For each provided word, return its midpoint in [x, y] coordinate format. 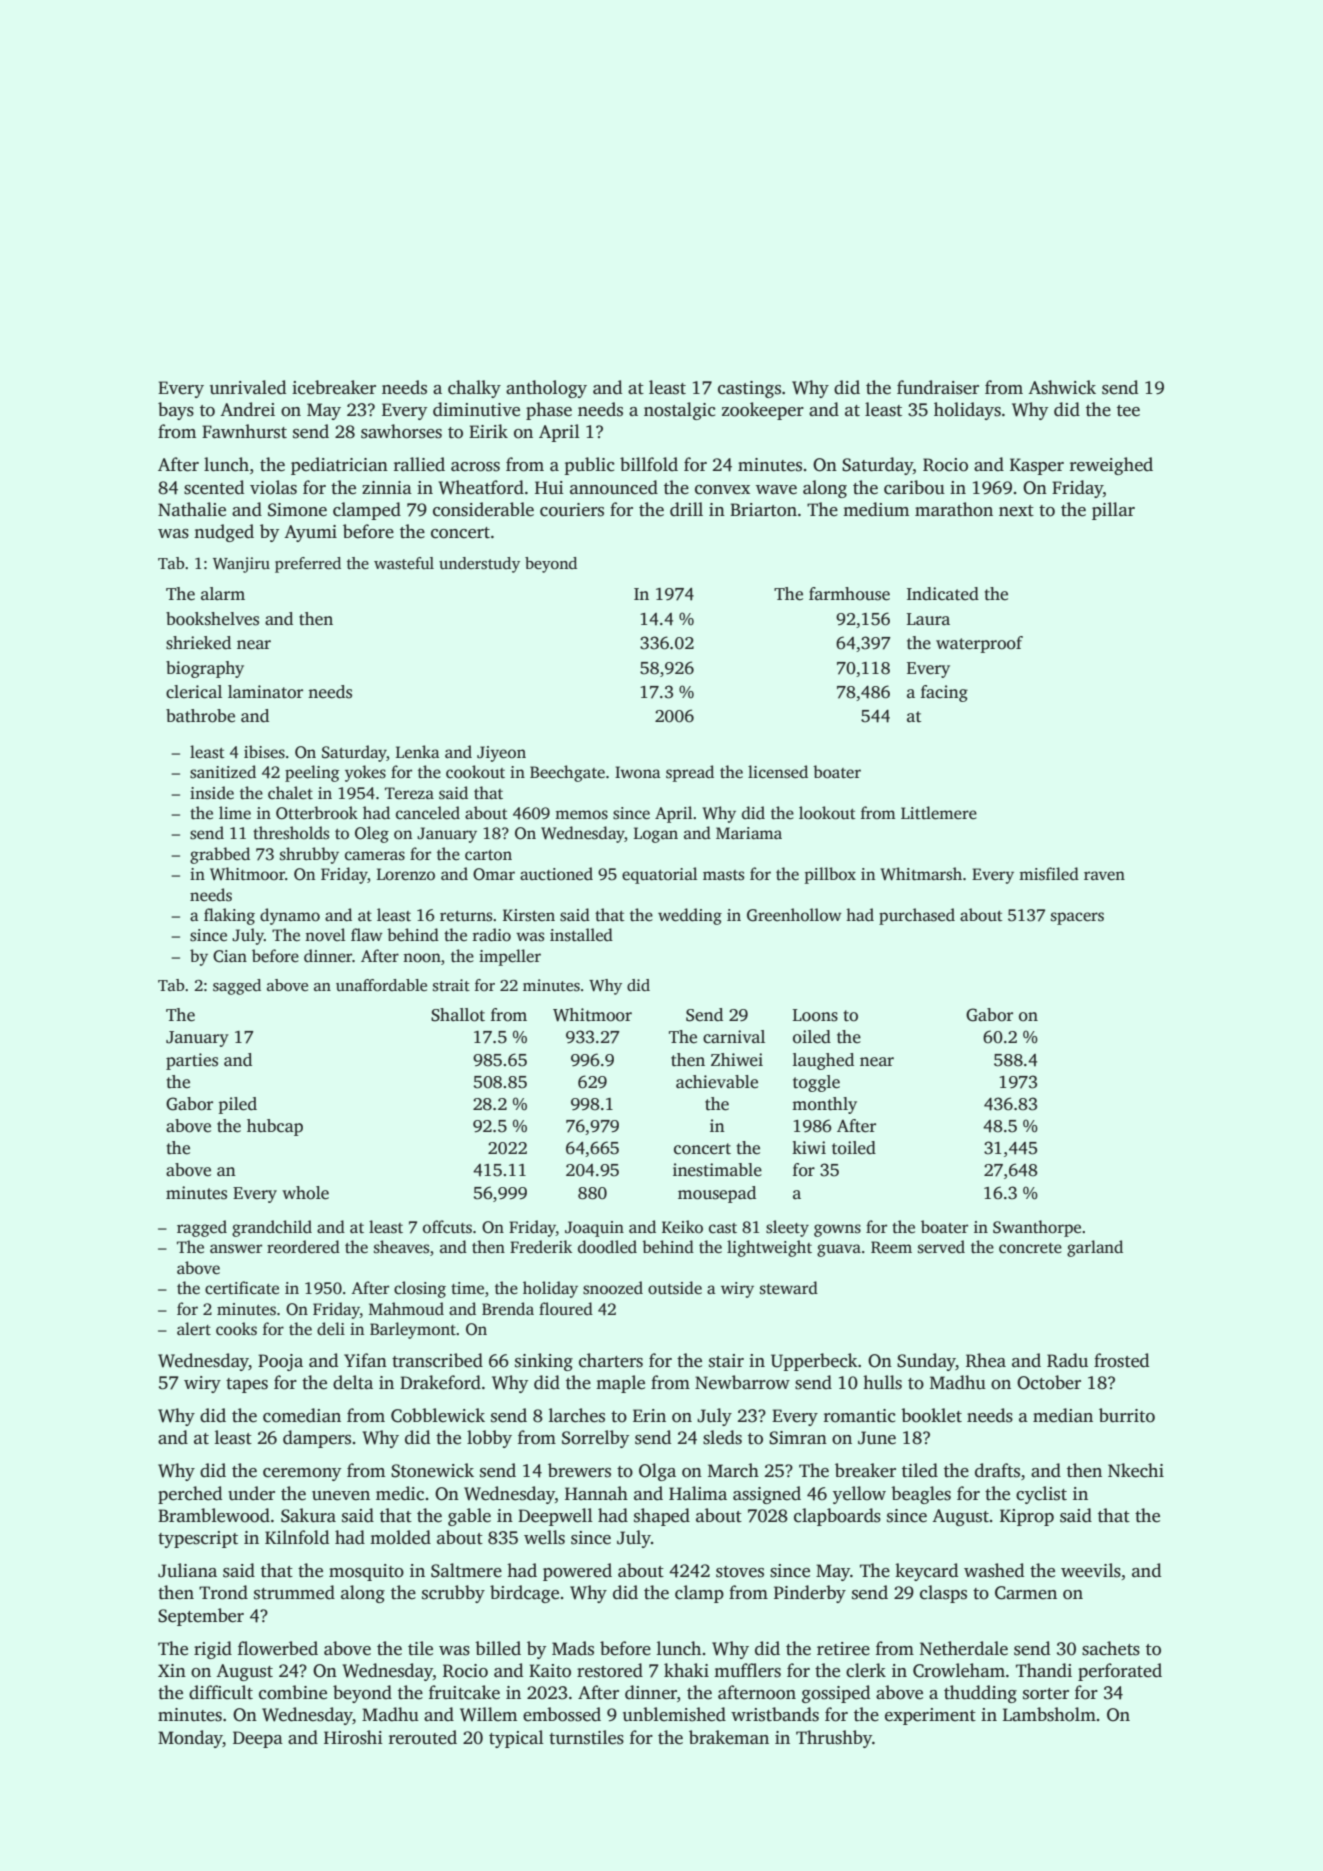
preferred [308, 565]
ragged [202, 1228]
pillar [1113, 511]
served [941, 1247]
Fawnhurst [244, 431]
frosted [1121, 1360]
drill [686, 509]
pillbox [830, 875]
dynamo [290, 916]
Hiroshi [353, 1737]
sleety [787, 1228]
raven [1104, 876]
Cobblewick [438, 1415]
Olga [657, 1472]
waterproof [979, 644]
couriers [572, 510]
